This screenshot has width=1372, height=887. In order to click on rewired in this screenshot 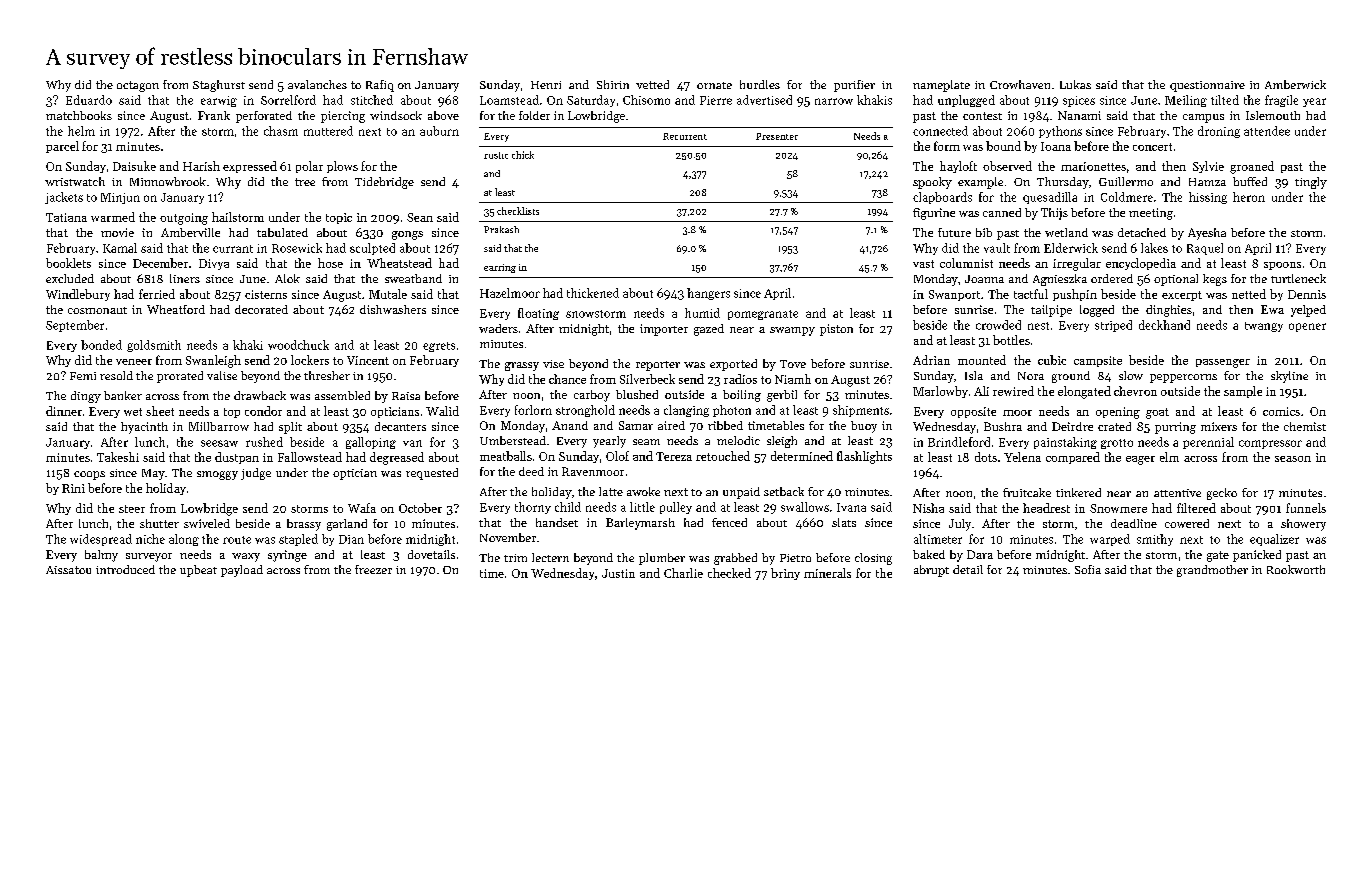, I will do `click(1013, 391)`.
